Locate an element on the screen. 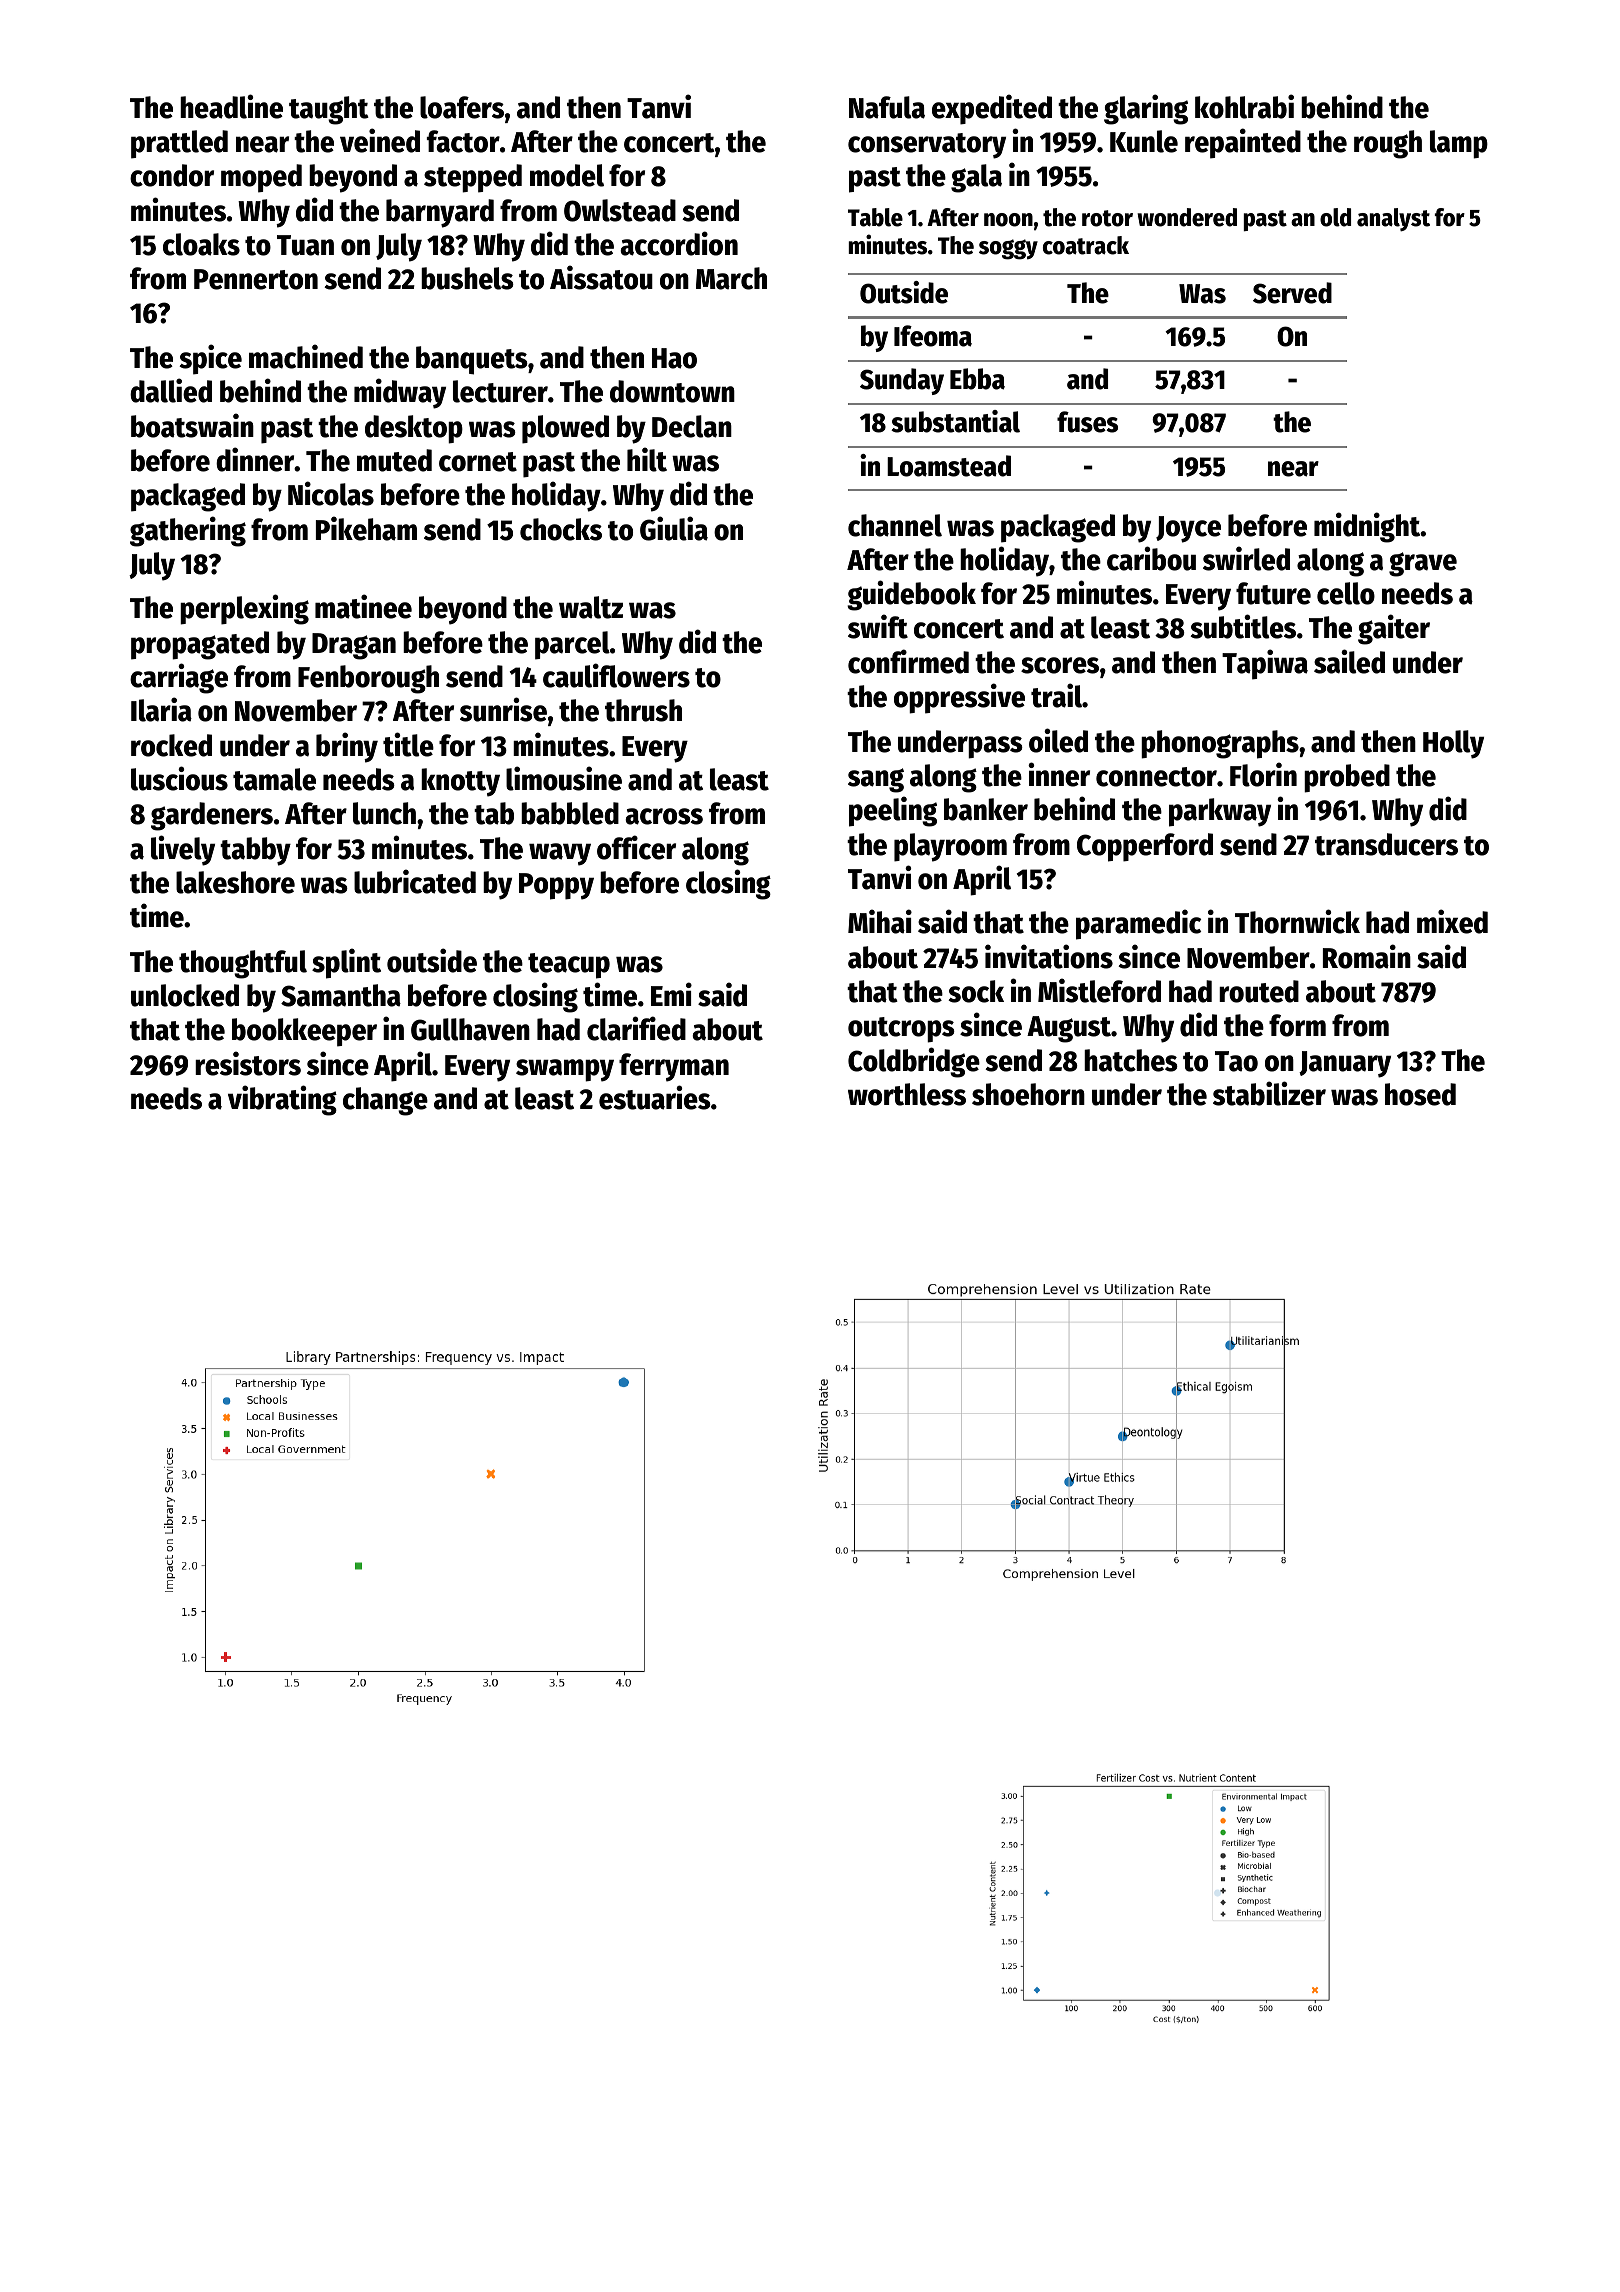 This screenshot has width=1620, height=2292. vibrating is located at coordinates (282, 1100).
